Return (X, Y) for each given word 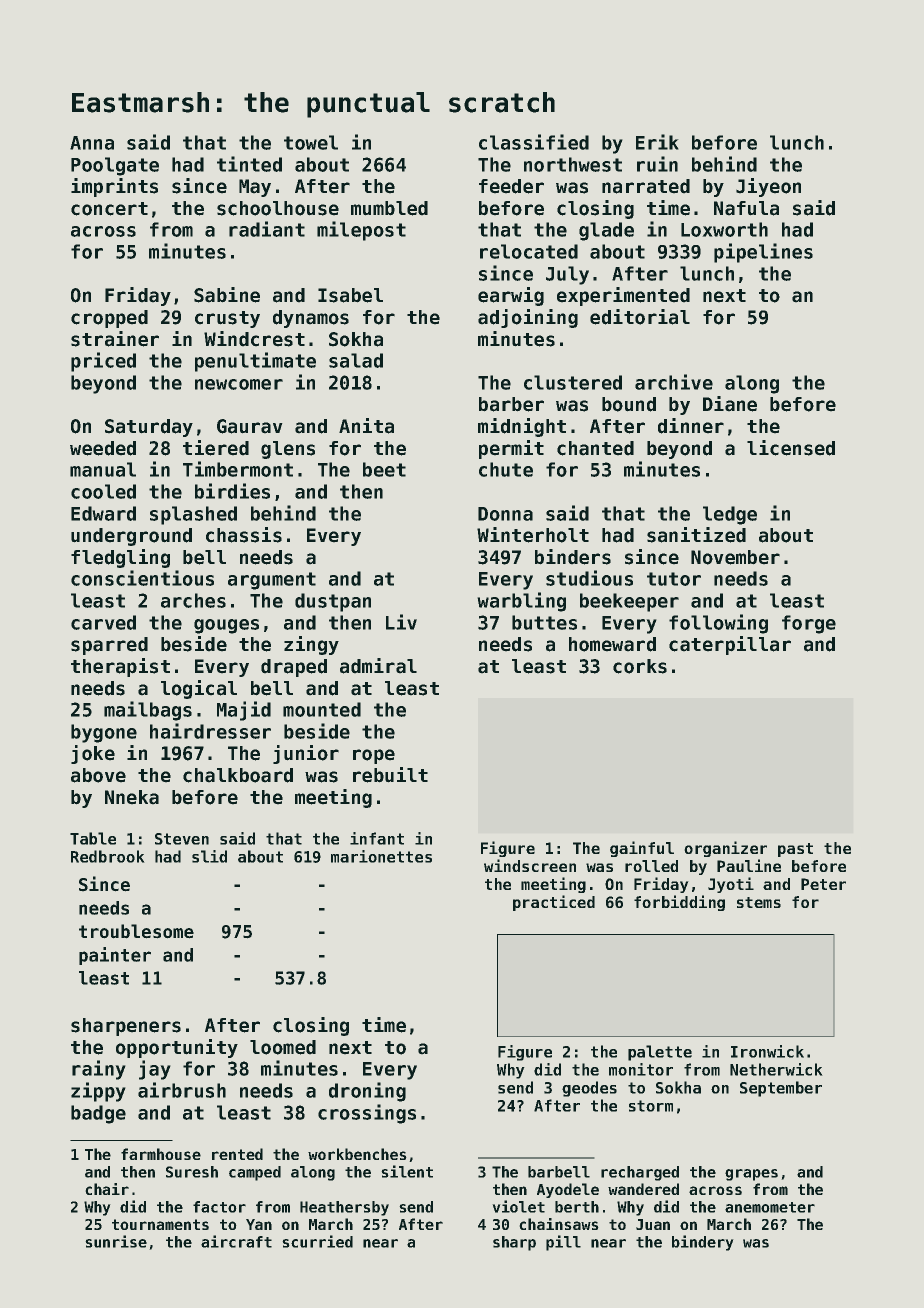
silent (407, 1171)
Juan (653, 1224)
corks (640, 666)
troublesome (136, 931)
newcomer (239, 384)
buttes (544, 622)
